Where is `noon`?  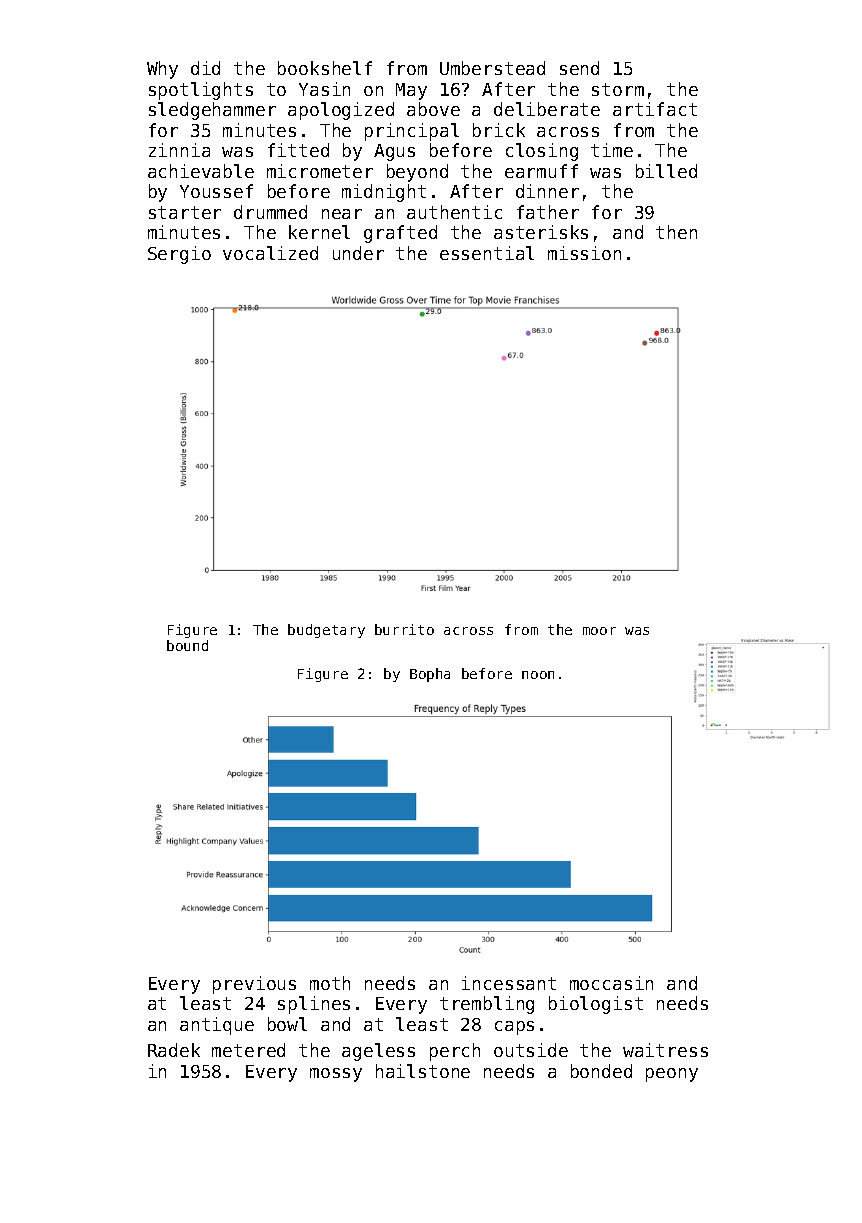
noon is located at coordinates (538, 675).
